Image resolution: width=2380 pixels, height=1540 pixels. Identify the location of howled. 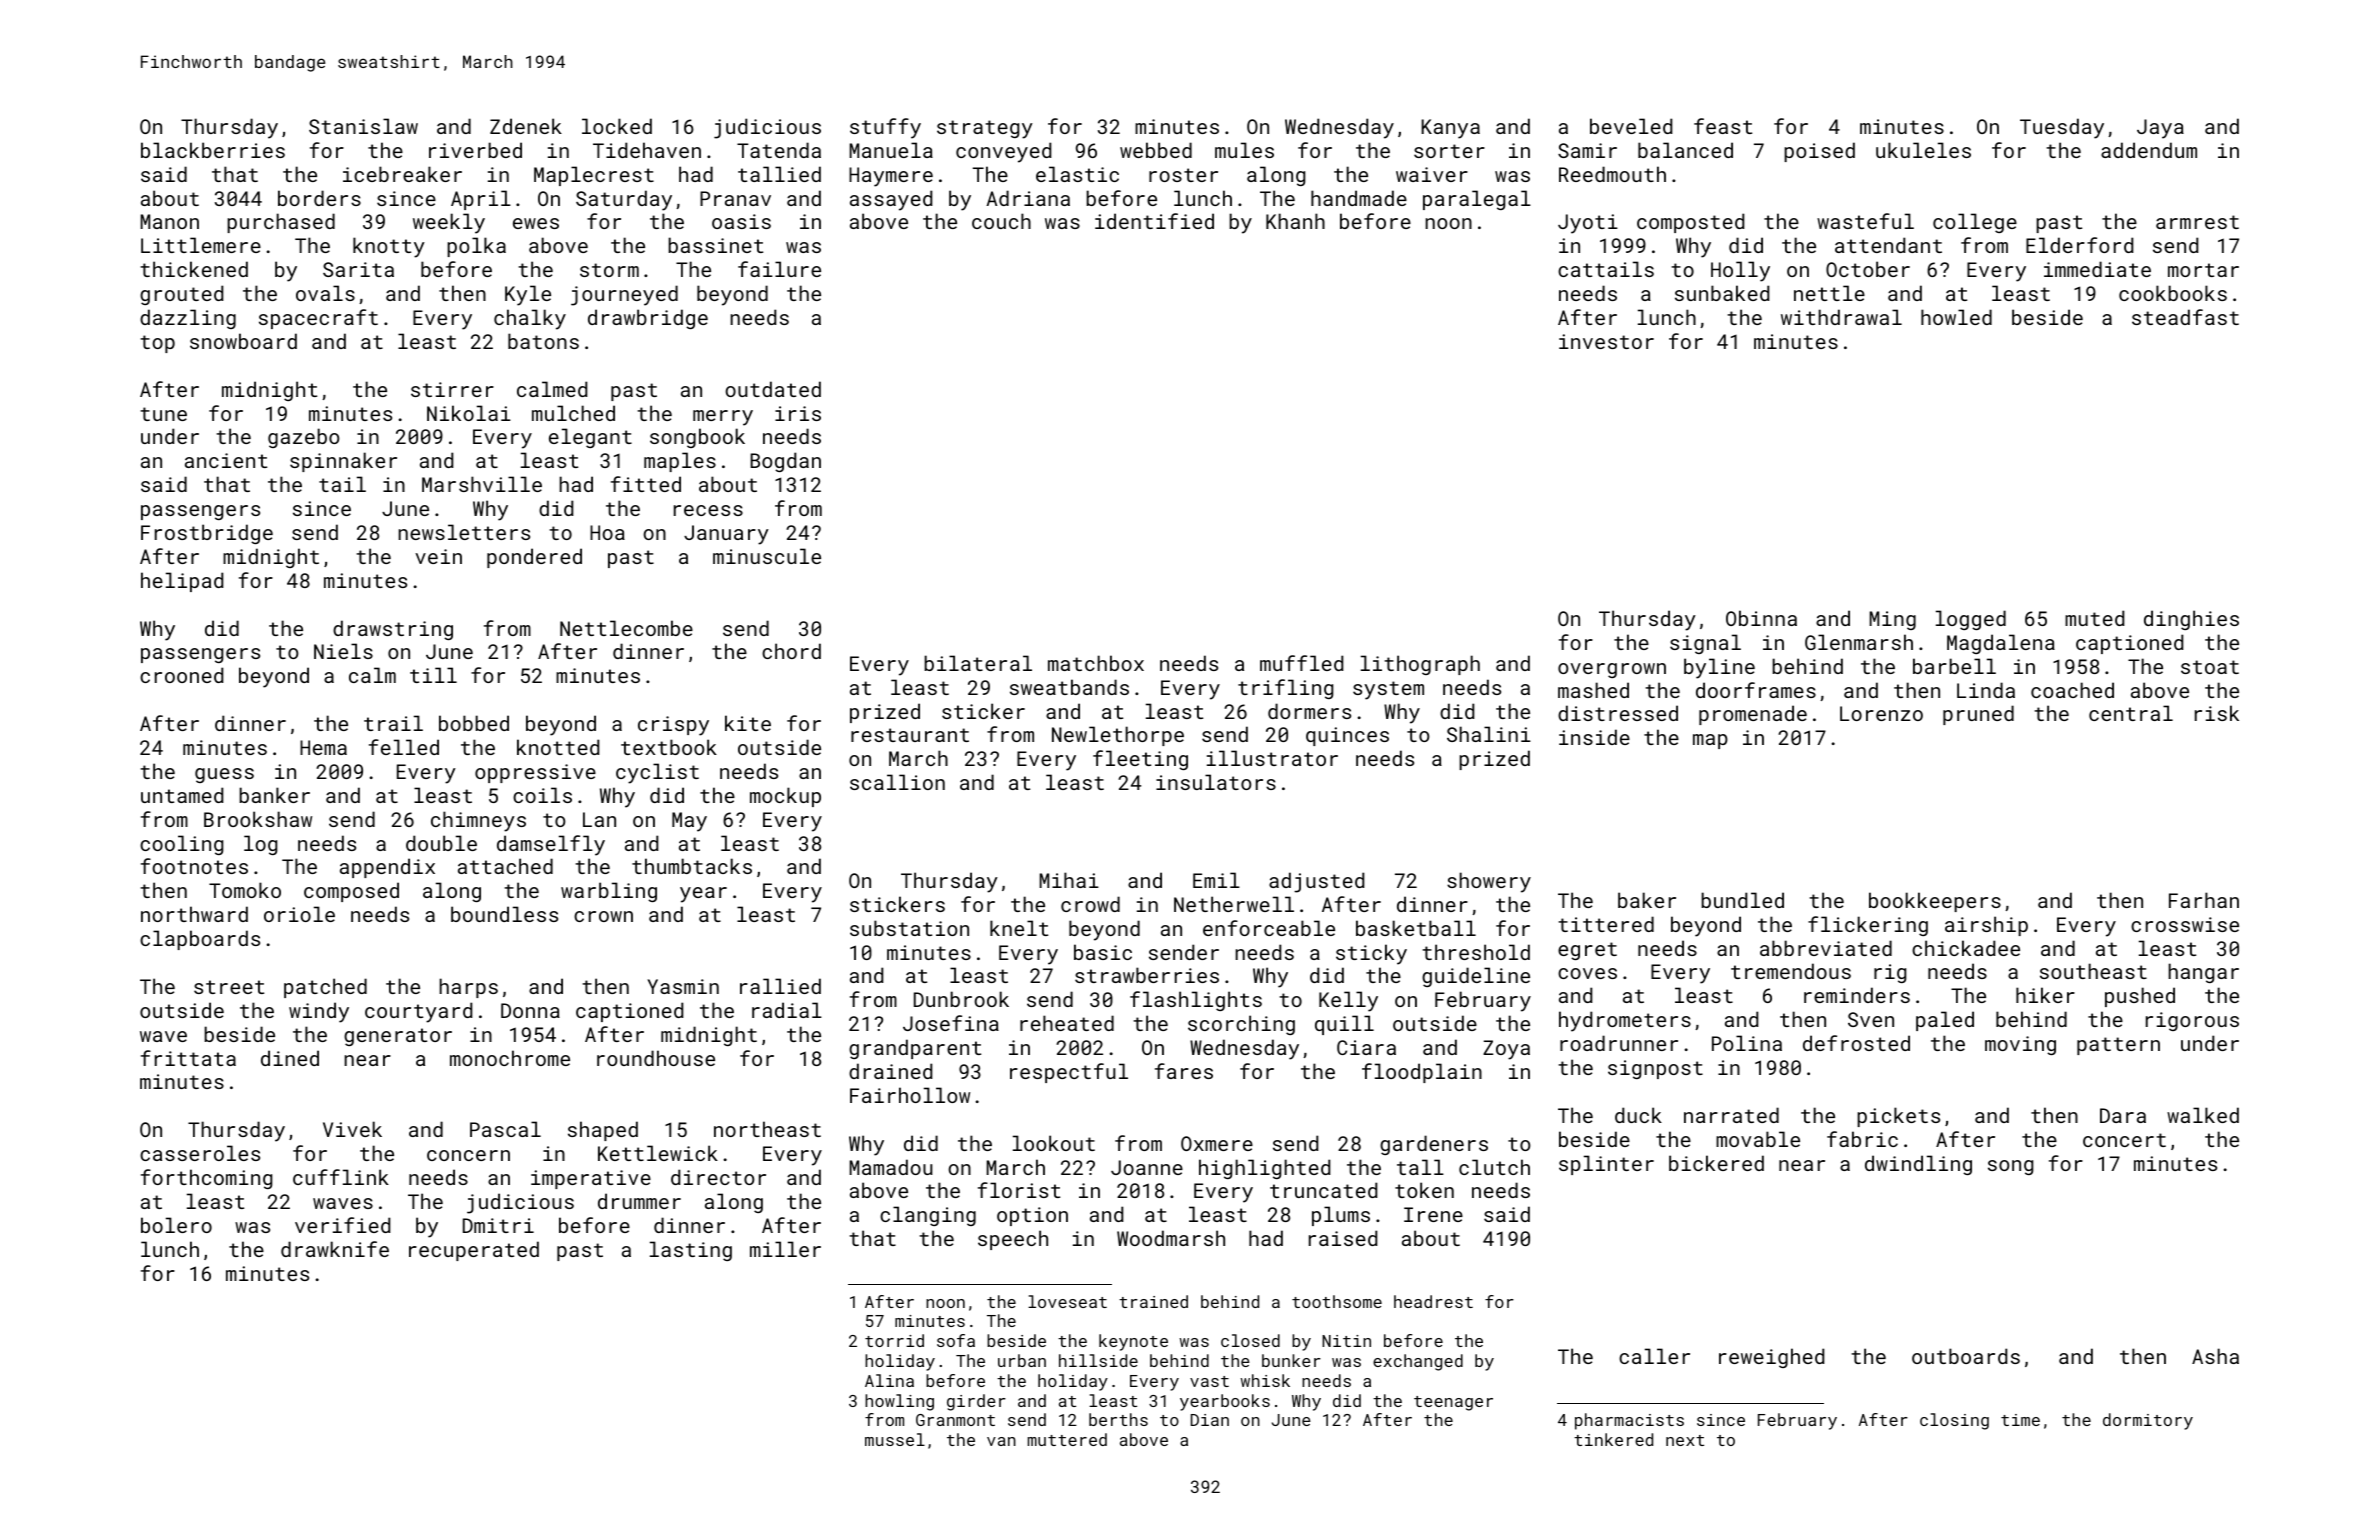
(1956, 317).
